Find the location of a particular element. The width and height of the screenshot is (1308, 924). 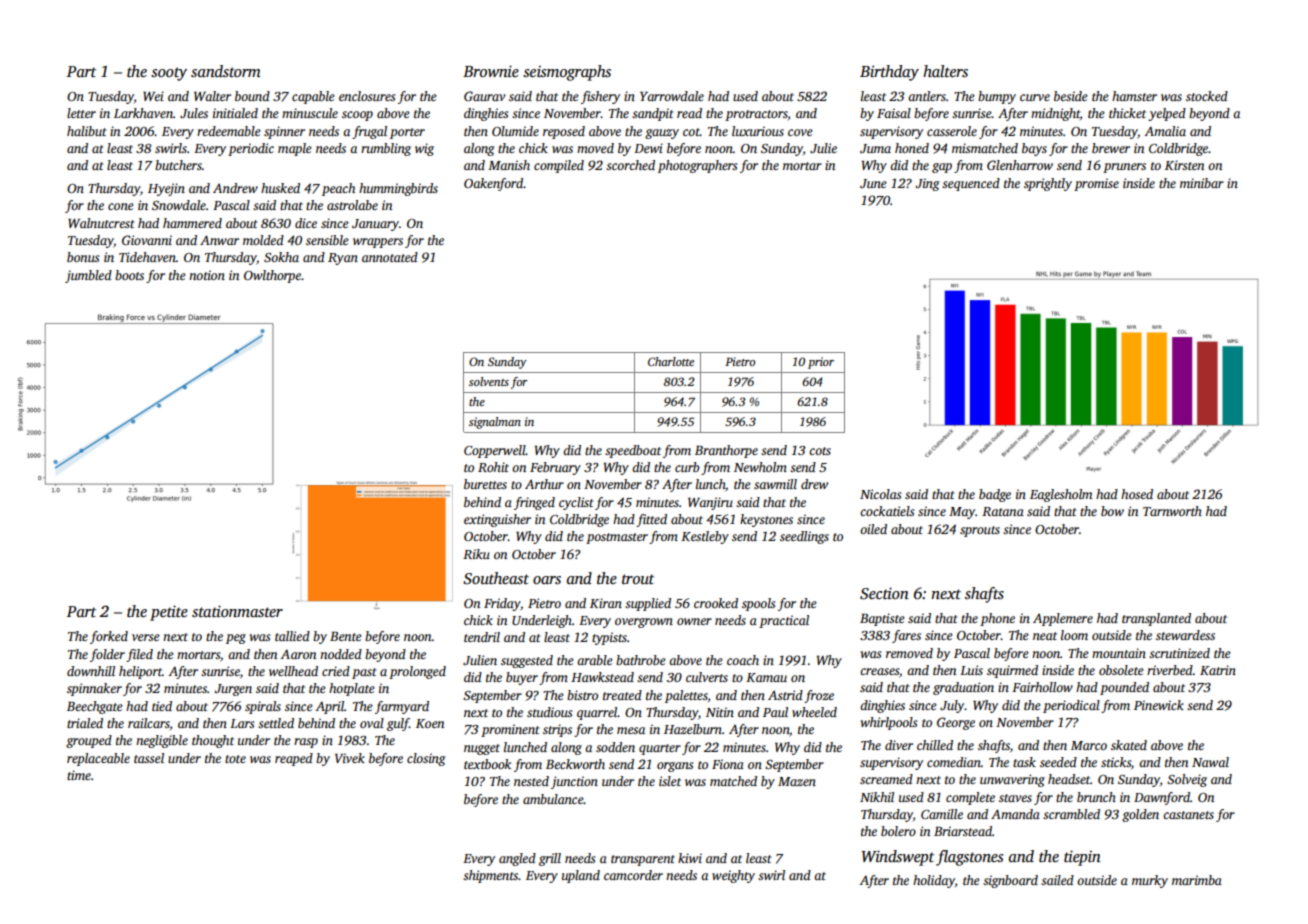

sooty is located at coordinates (169, 74).
